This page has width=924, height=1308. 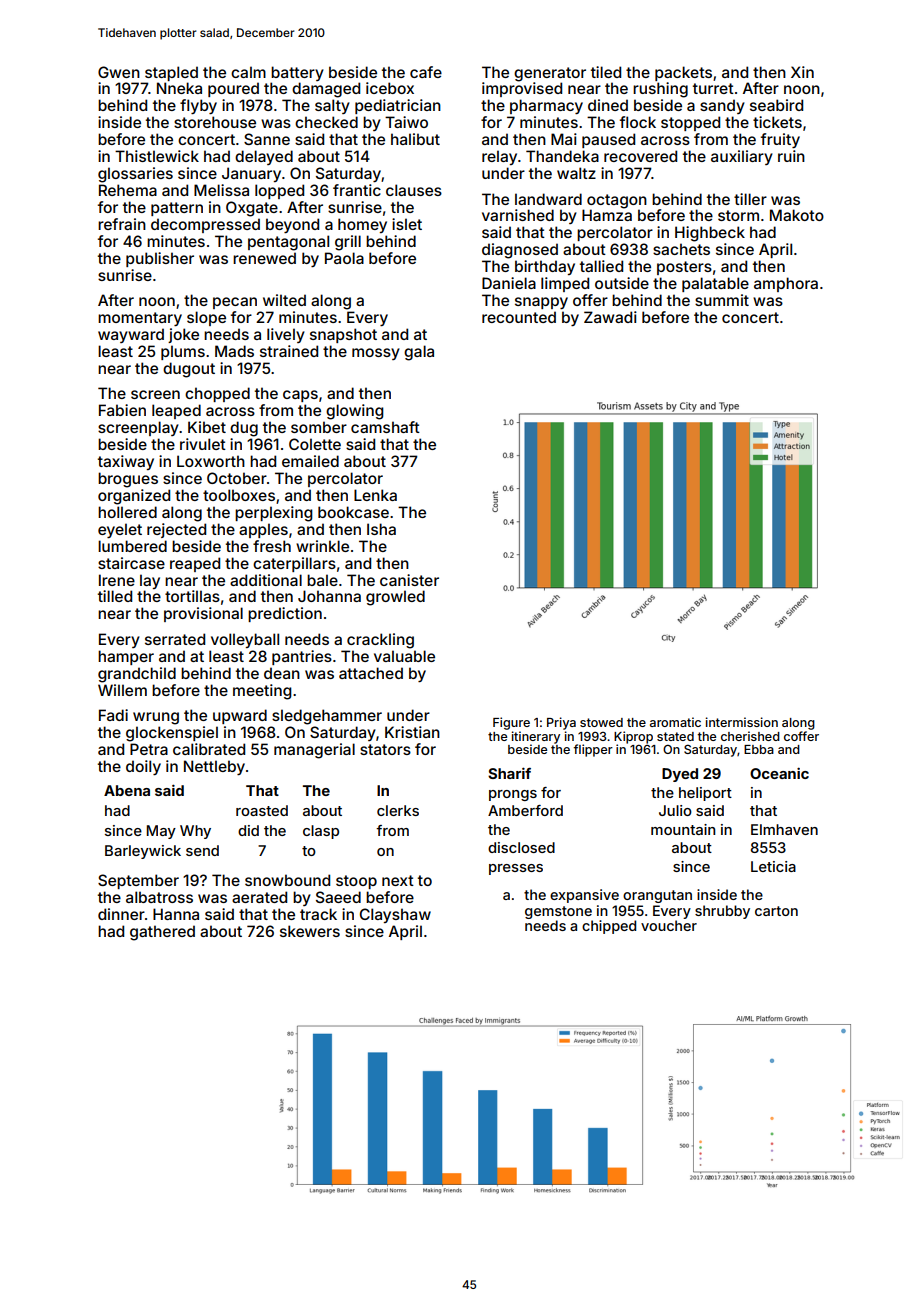 I want to click on Gwen, so click(x=119, y=72).
